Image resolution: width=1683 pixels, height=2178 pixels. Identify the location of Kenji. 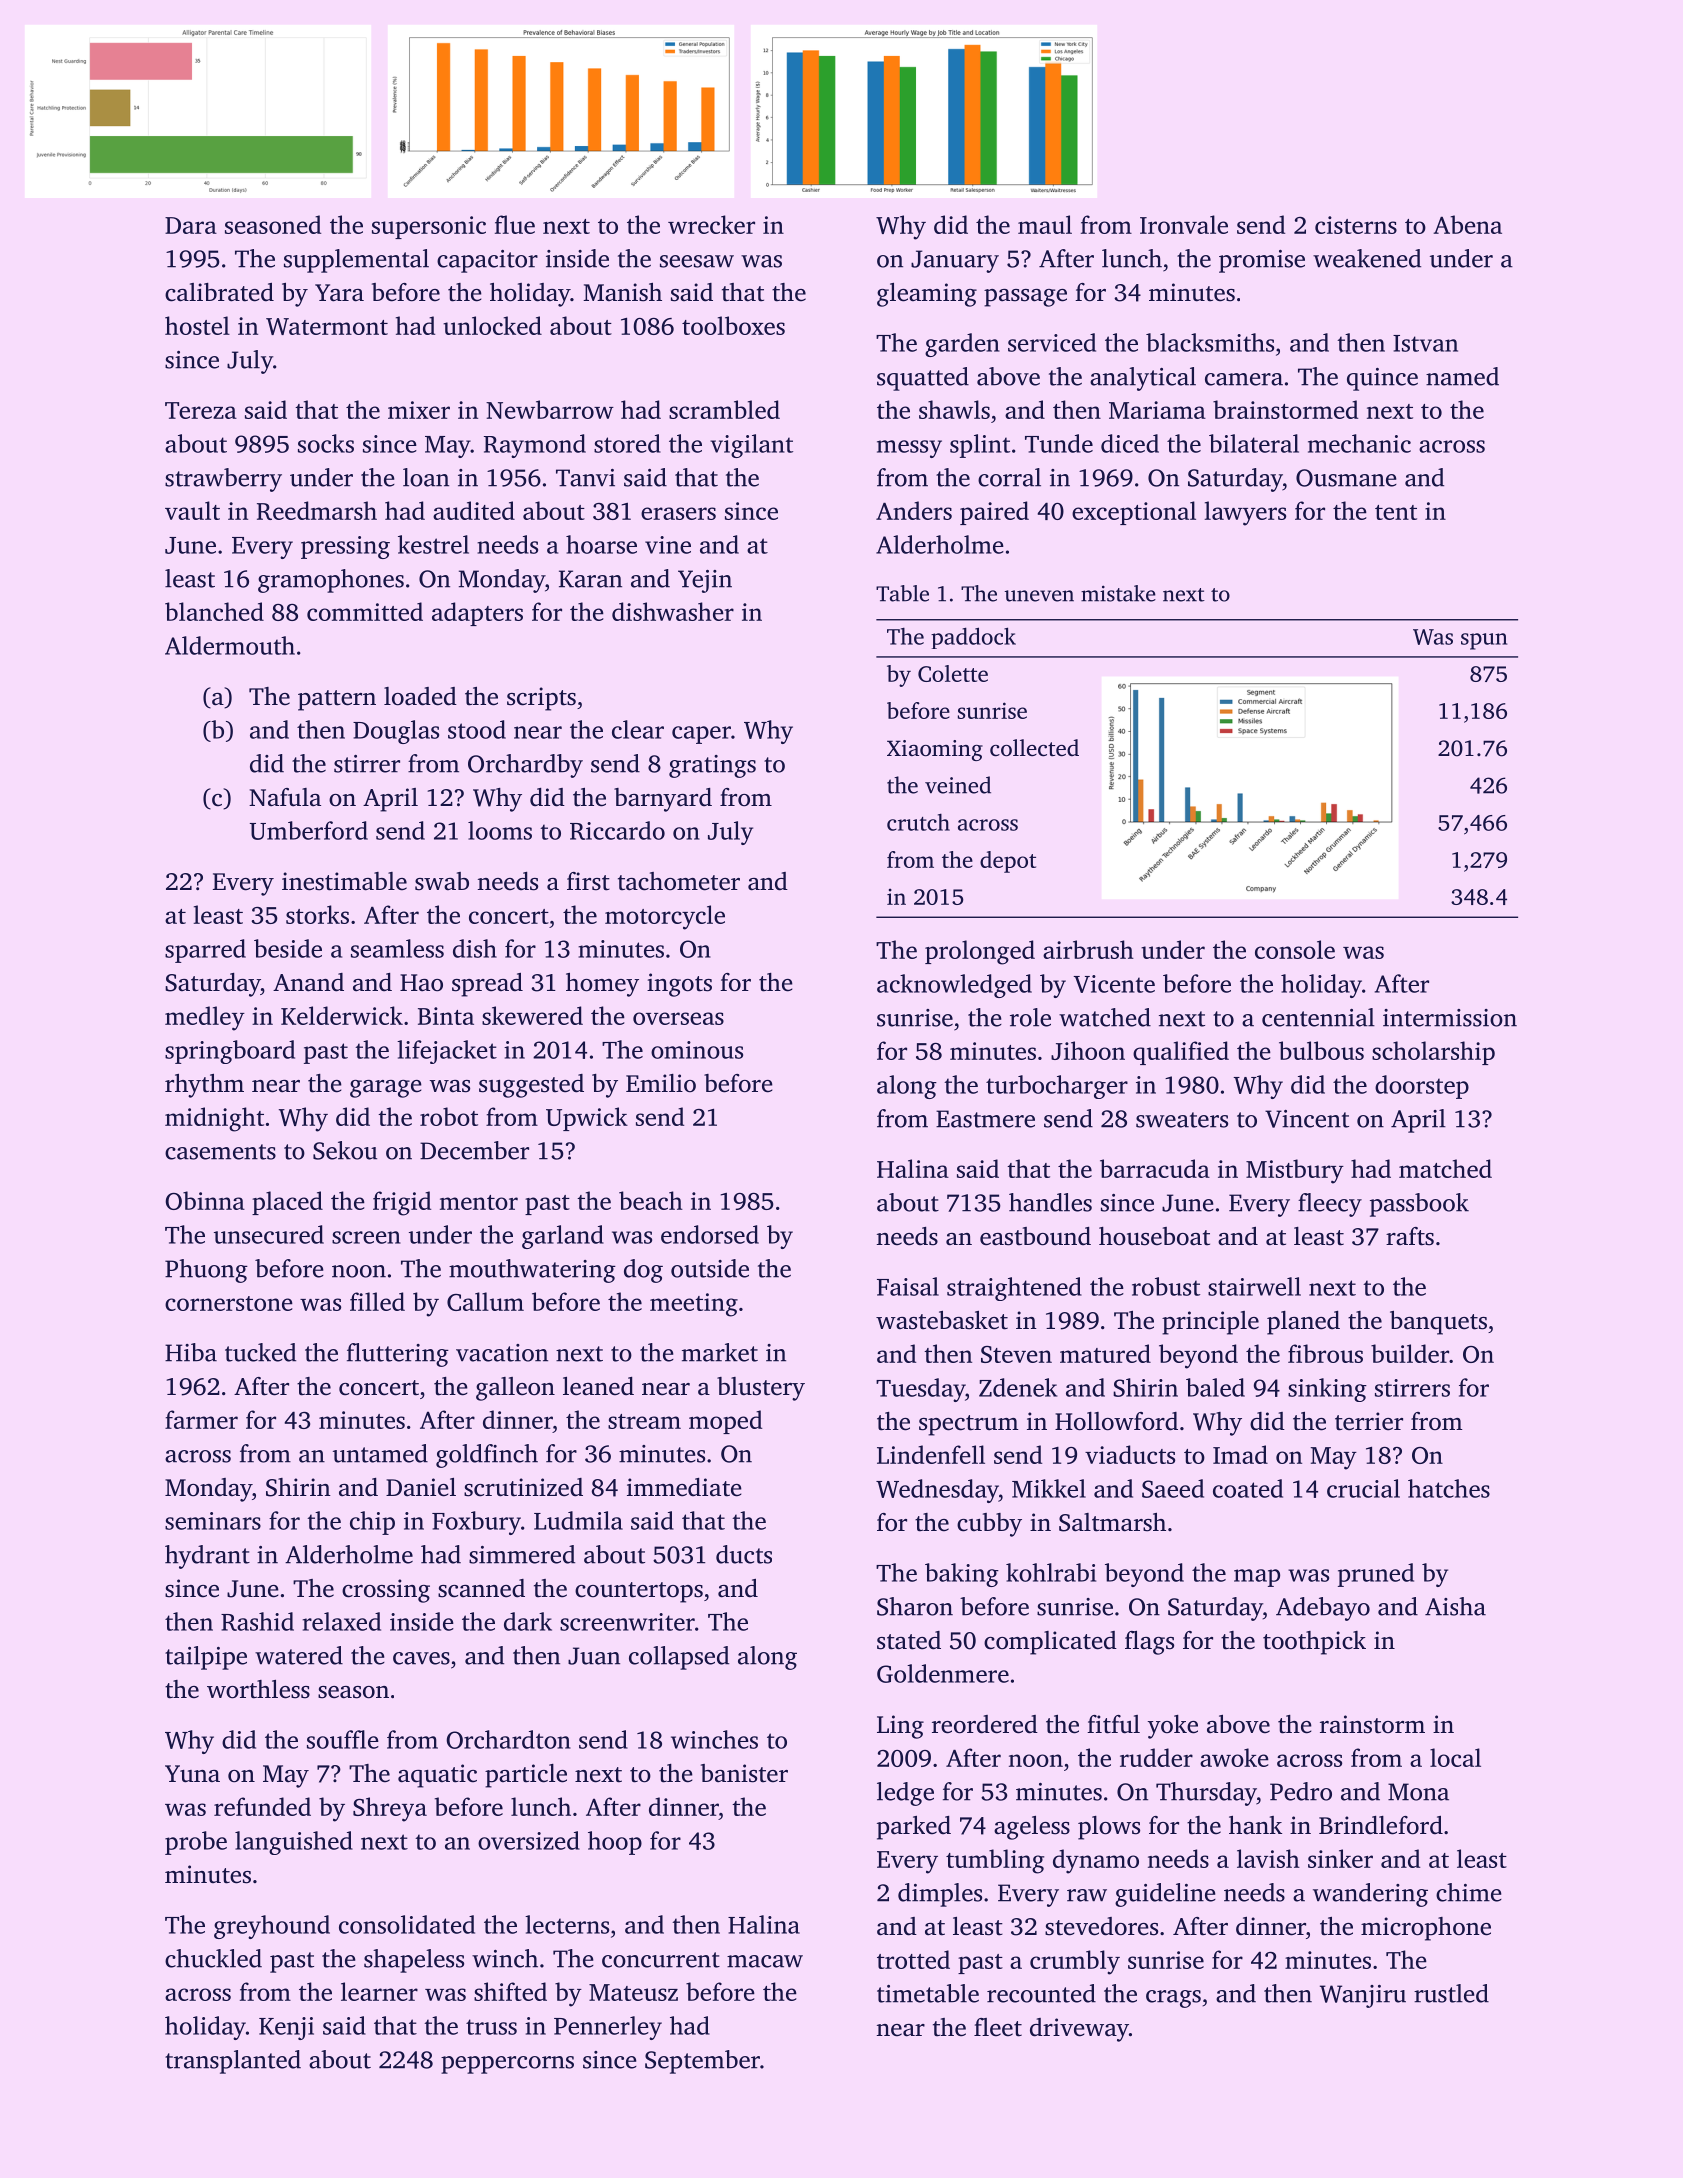
(286, 2028).
